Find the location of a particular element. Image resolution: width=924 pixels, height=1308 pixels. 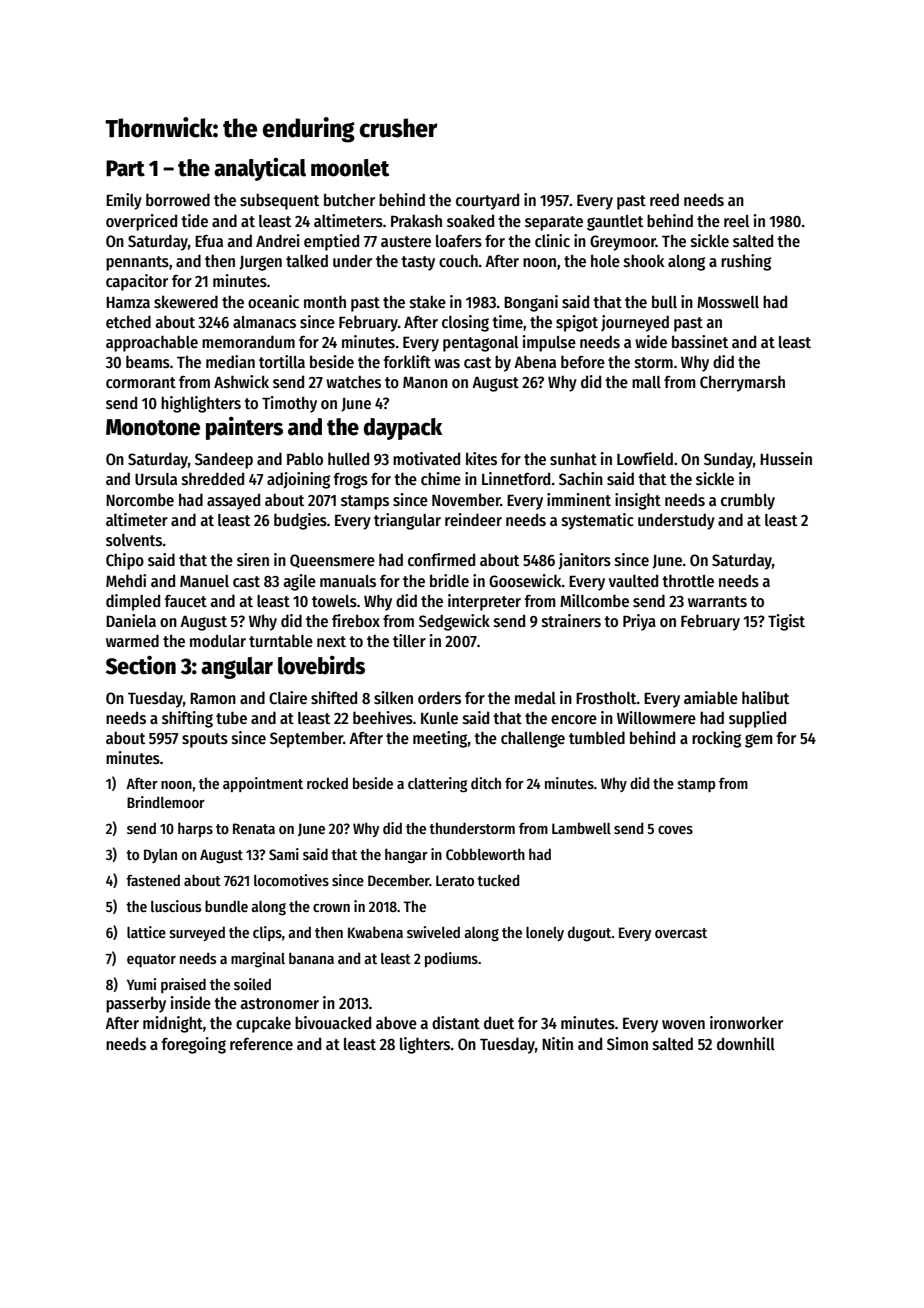

reed is located at coordinates (664, 199).
